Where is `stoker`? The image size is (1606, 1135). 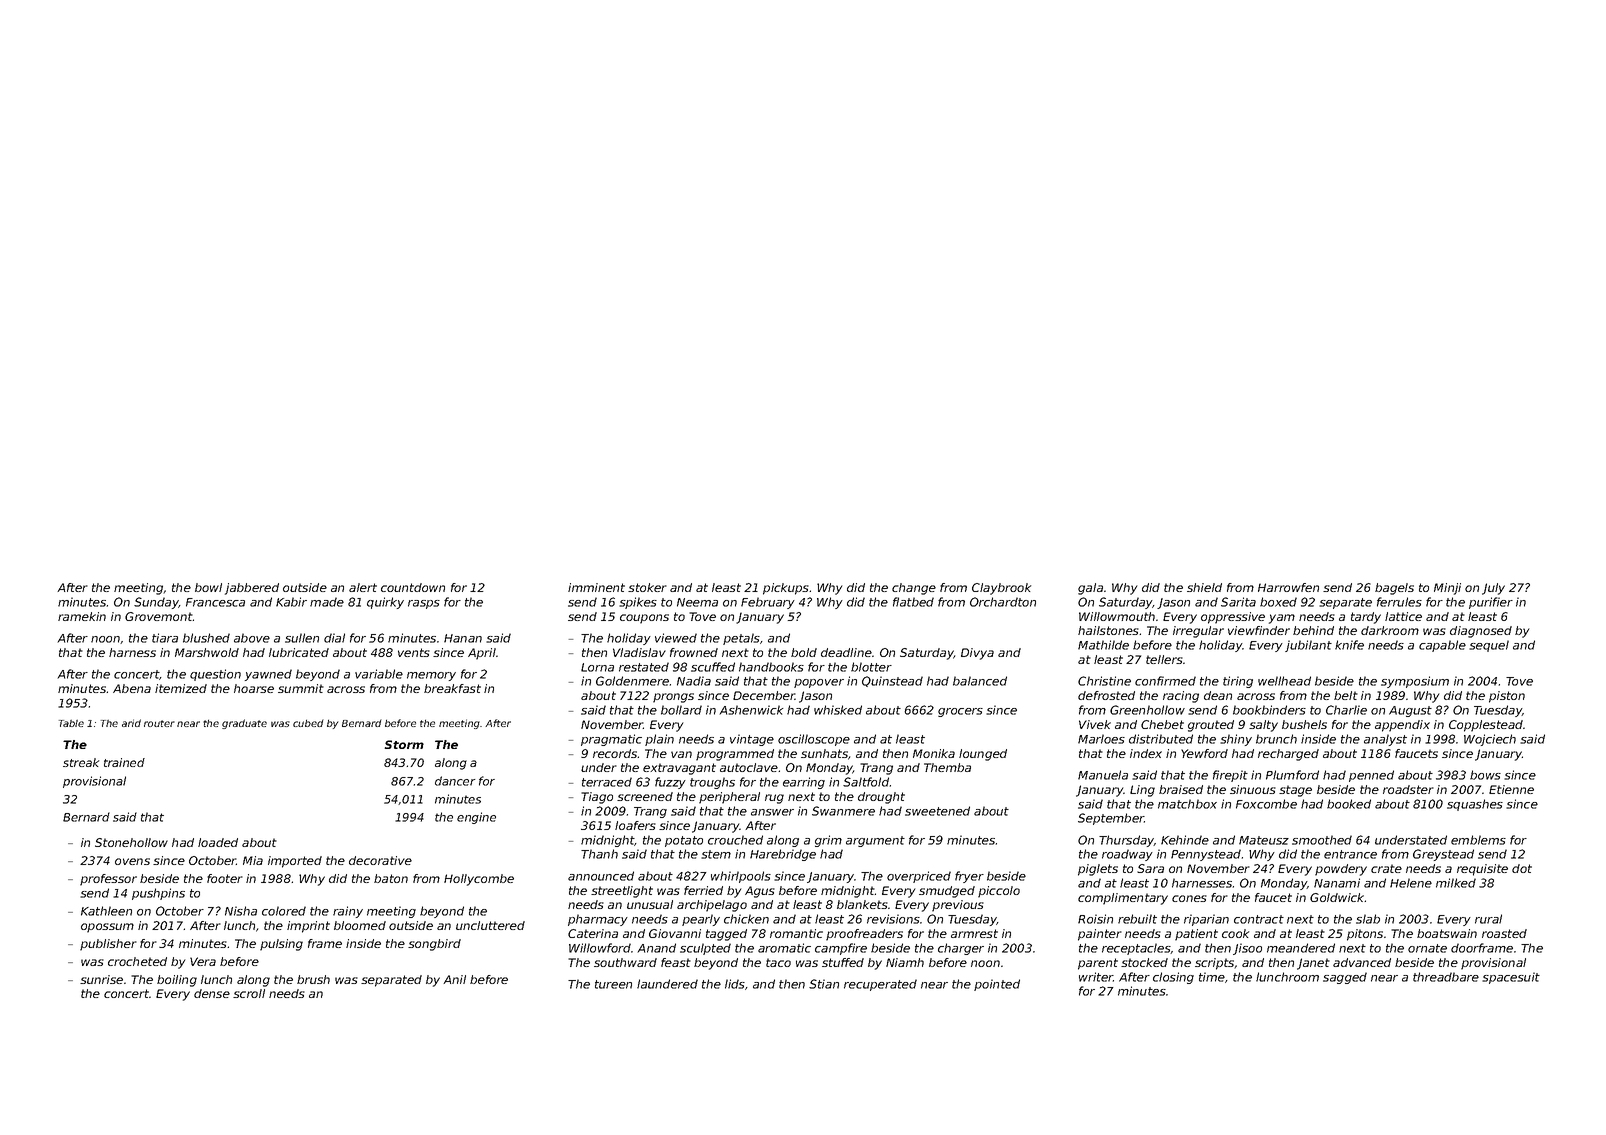 stoker is located at coordinates (647, 587).
